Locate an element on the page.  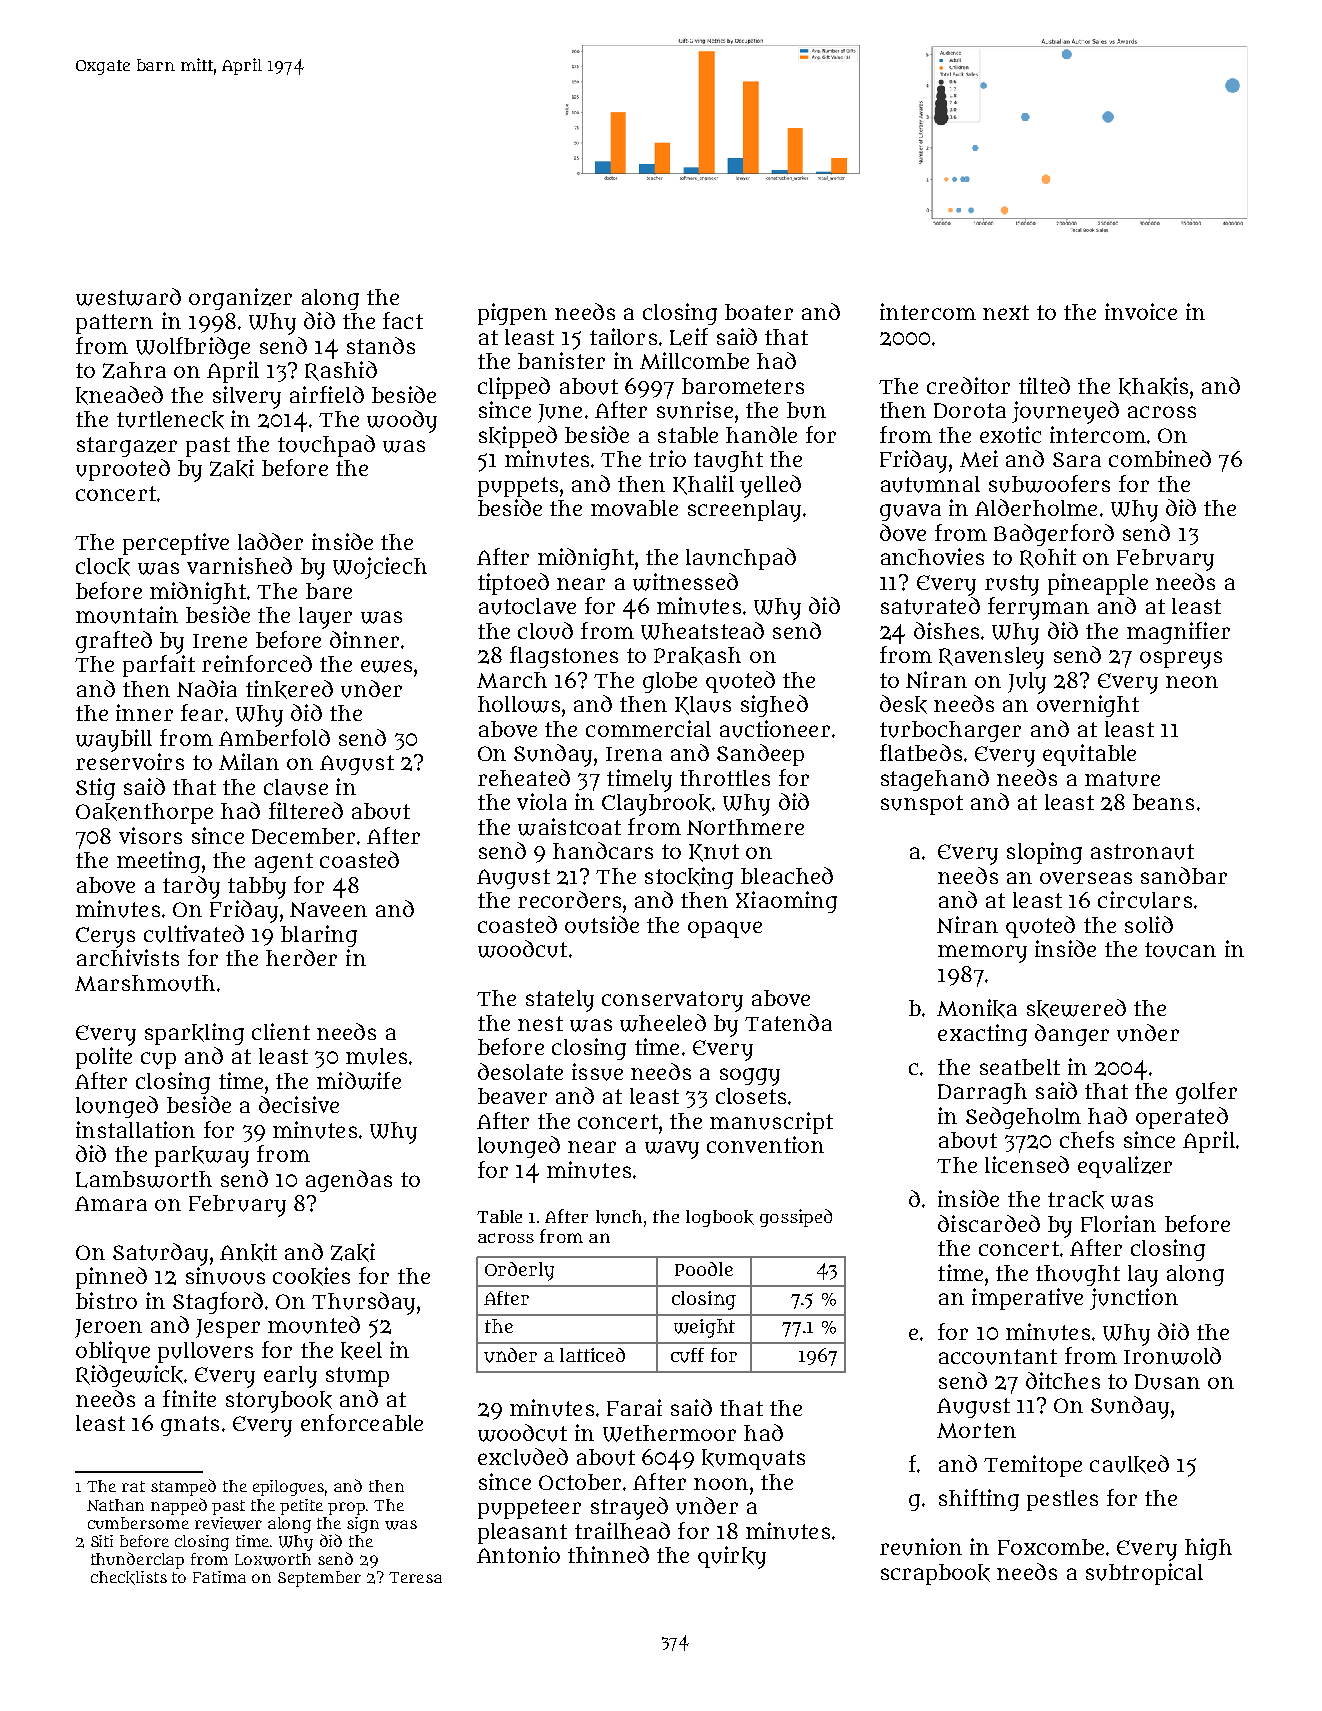
enforceable is located at coordinates (362, 1422).
